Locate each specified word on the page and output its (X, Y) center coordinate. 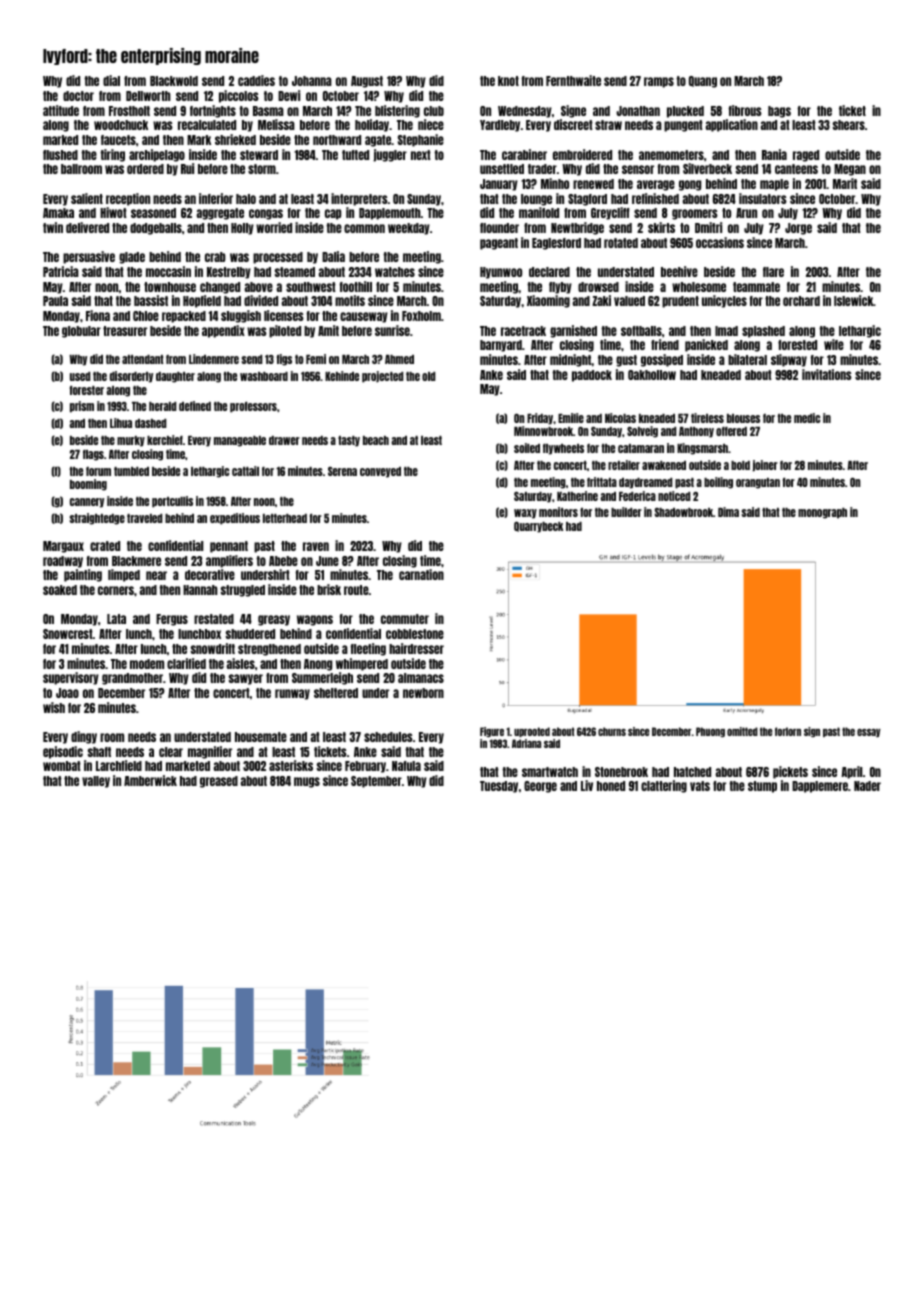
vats (700, 786)
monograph (822, 513)
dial (111, 80)
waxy (525, 514)
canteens (796, 169)
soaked (60, 590)
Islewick (853, 300)
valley (96, 782)
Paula (55, 301)
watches (395, 272)
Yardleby (500, 126)
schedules (388, 737)
